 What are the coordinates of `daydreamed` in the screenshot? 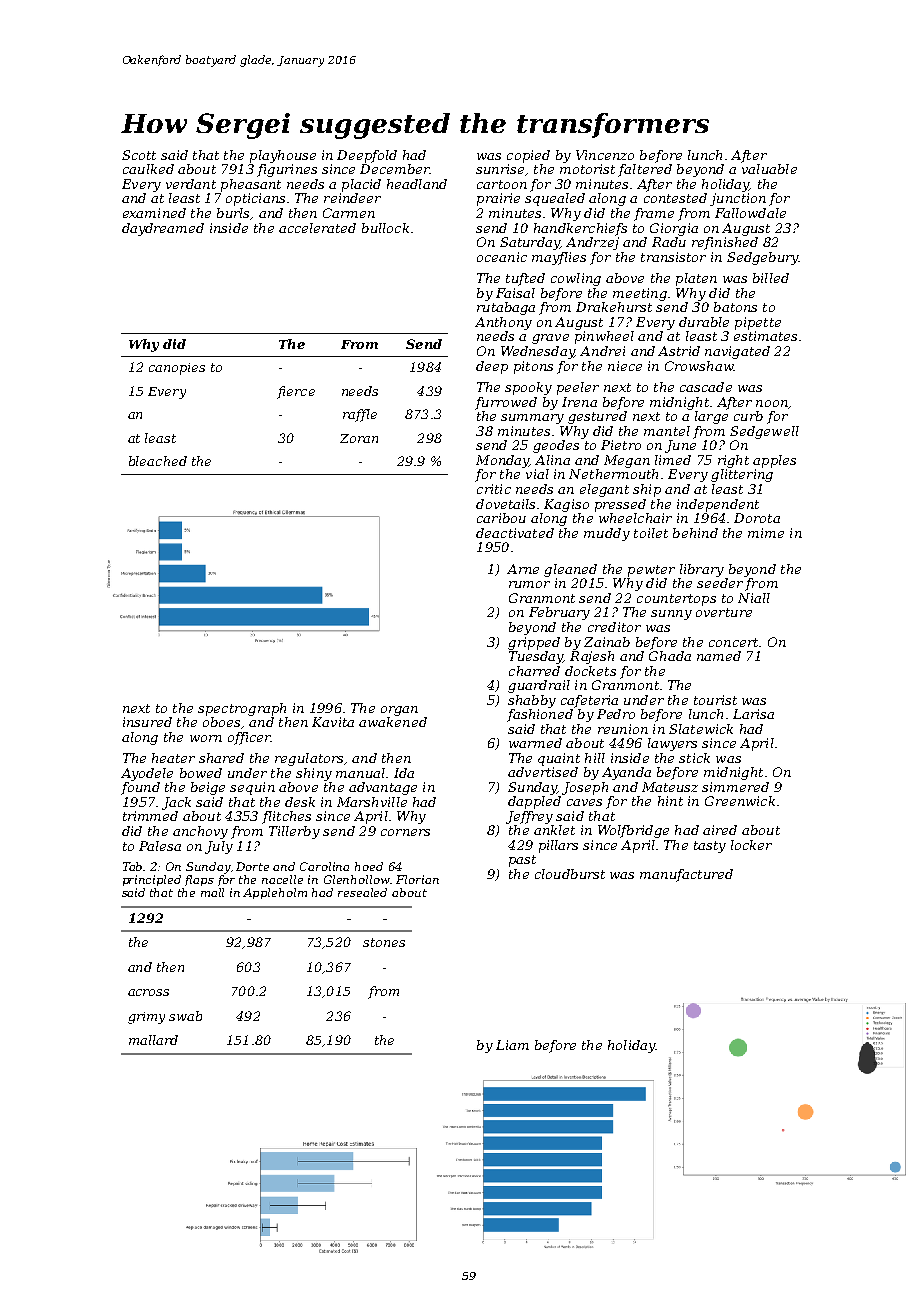 It's located at (163, 229).
